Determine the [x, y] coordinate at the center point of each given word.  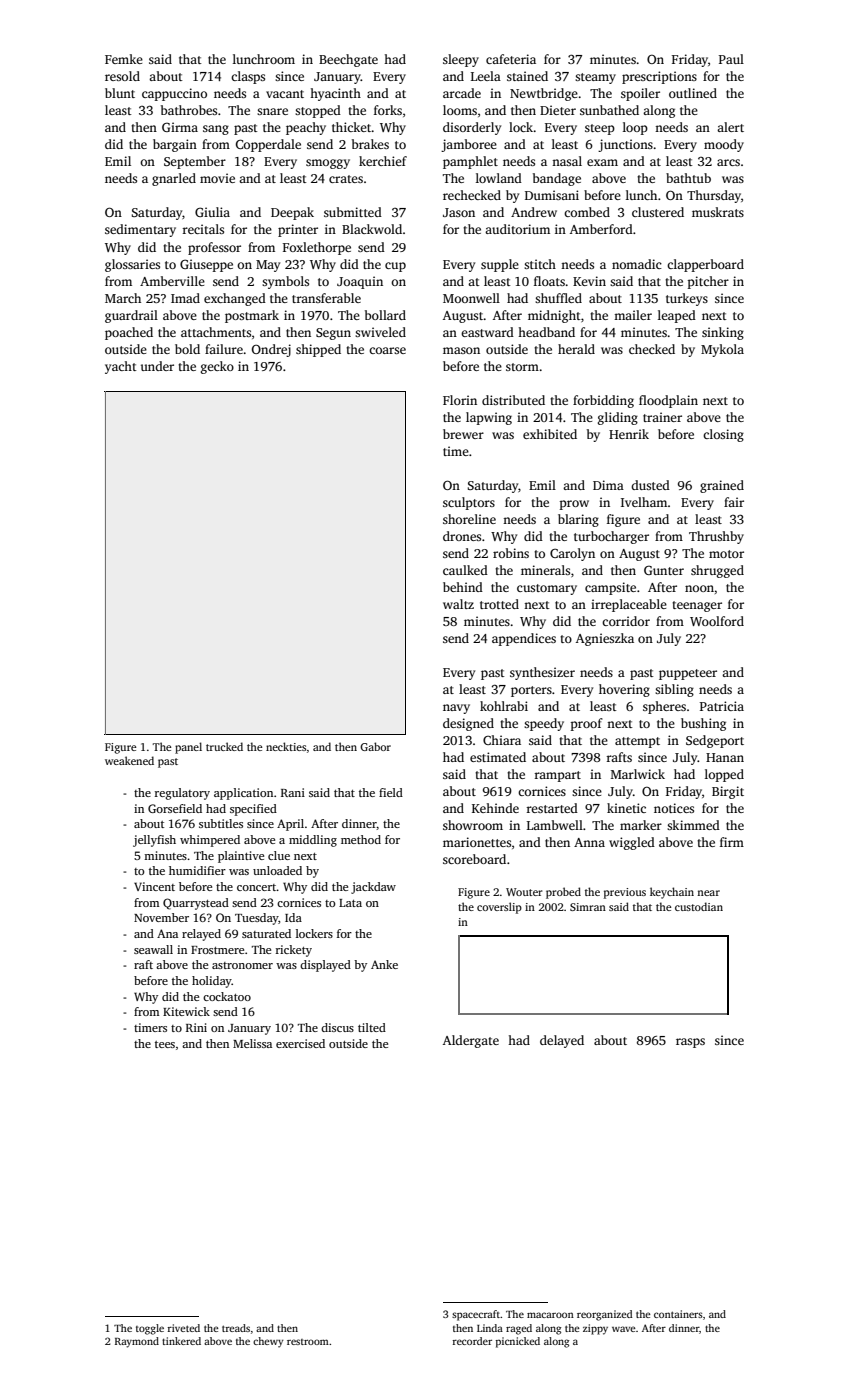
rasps [690, 1043]
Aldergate [471, 1041]
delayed [562, 1041]
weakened [129, 760]
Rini [196, 1027]
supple [500, 265]
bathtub [688, 178]
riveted [184, 1328]
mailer [633, 315]
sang [216, 130]
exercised [300, 1043]
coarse [387, 350]
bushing [703, 724]
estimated [498, 757]
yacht [121, 367]
